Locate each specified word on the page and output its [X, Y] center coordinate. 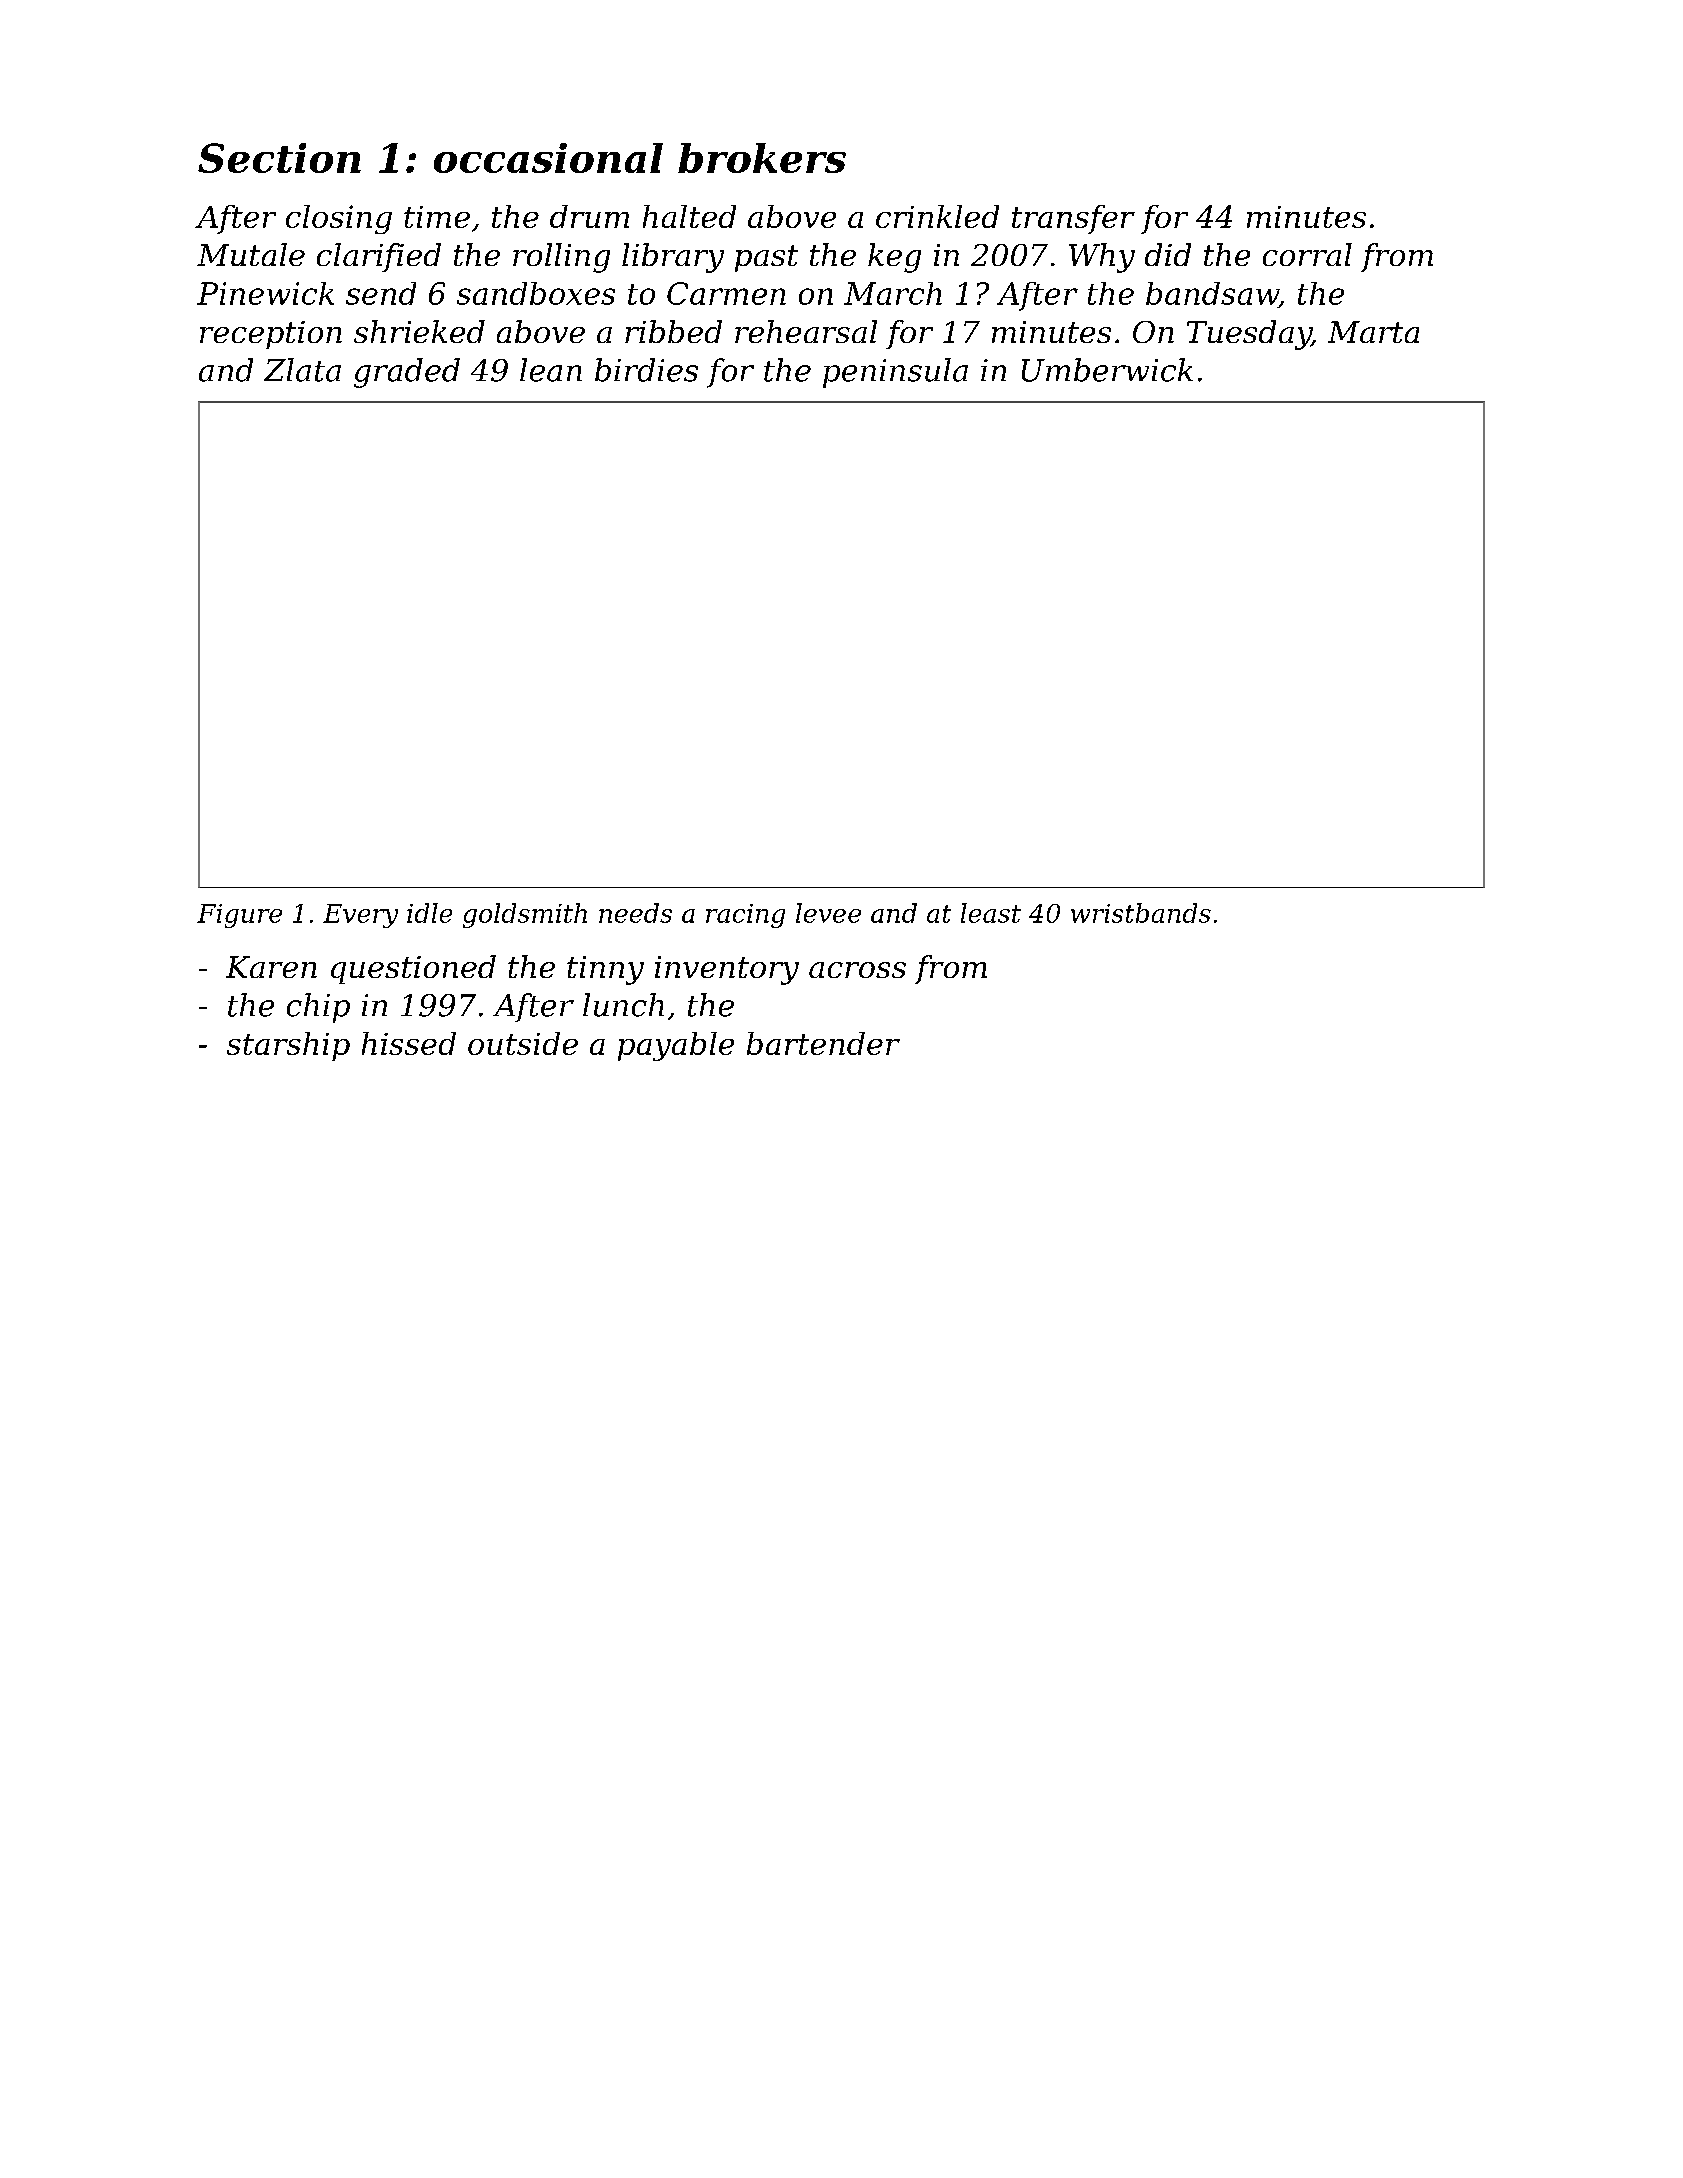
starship [288, 1046]
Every [360, 916]
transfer [1073, 219]
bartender [823, 1043]
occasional [548, 158]
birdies [646, 370]
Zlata [302, 370]
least [991, 913]
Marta [1373, 332]
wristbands [1141, 913]
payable [676, 1046]
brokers [762, 158]
